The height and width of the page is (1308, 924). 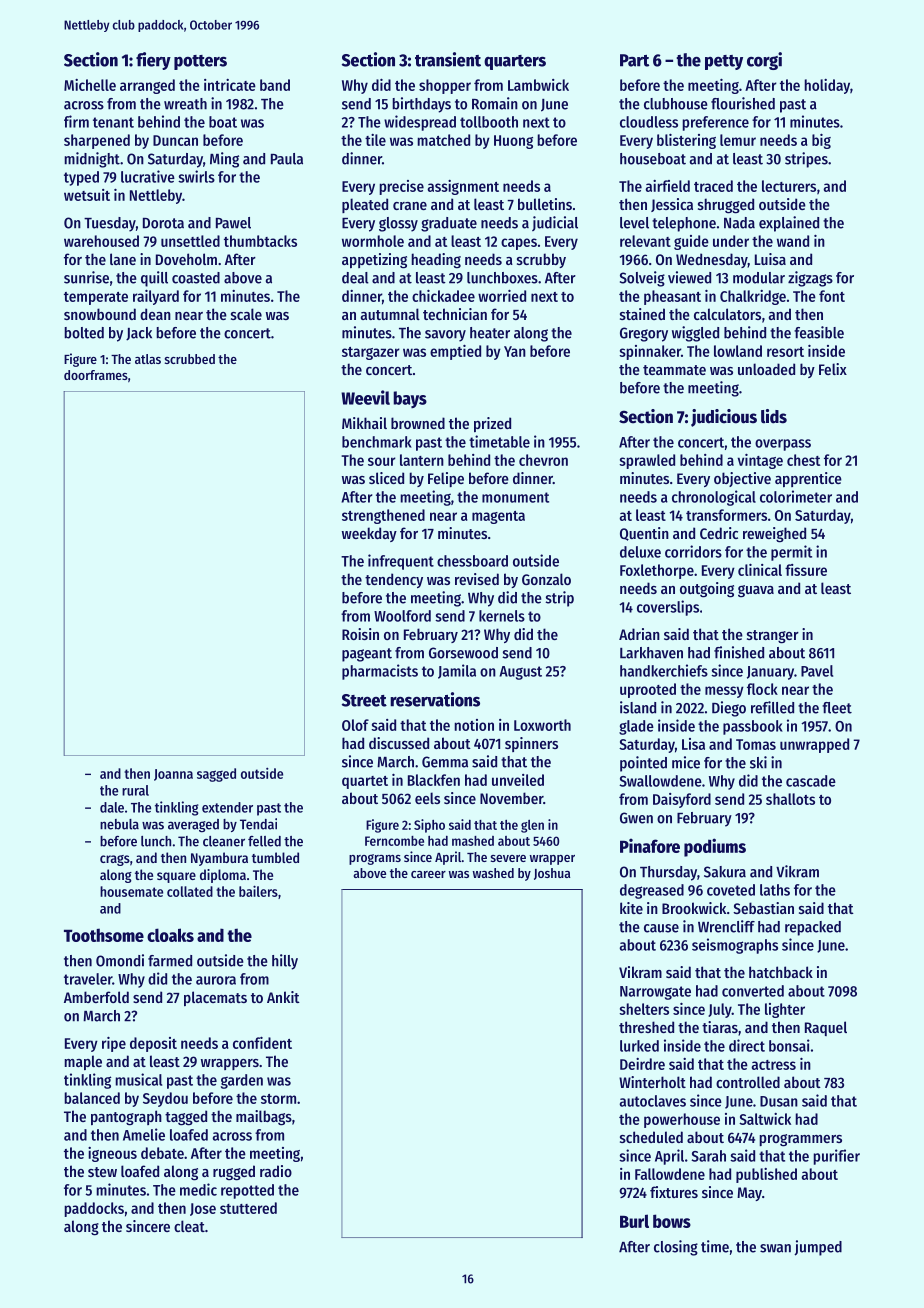 I want to click on prized, so click(x=492, y=424).
